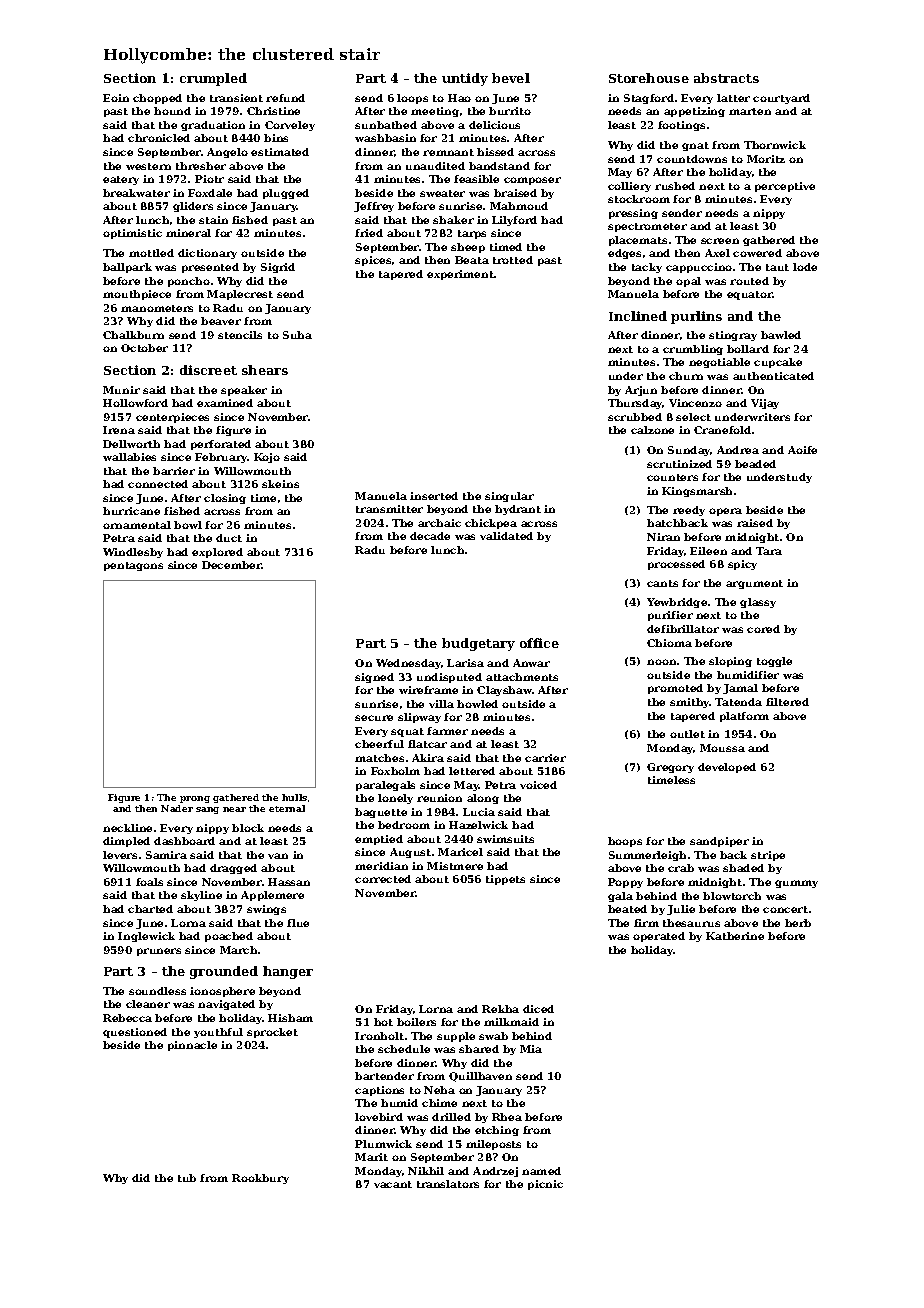  Describe the element at coordinates (735, 936) in the image. I see `Katherine` at that location.
